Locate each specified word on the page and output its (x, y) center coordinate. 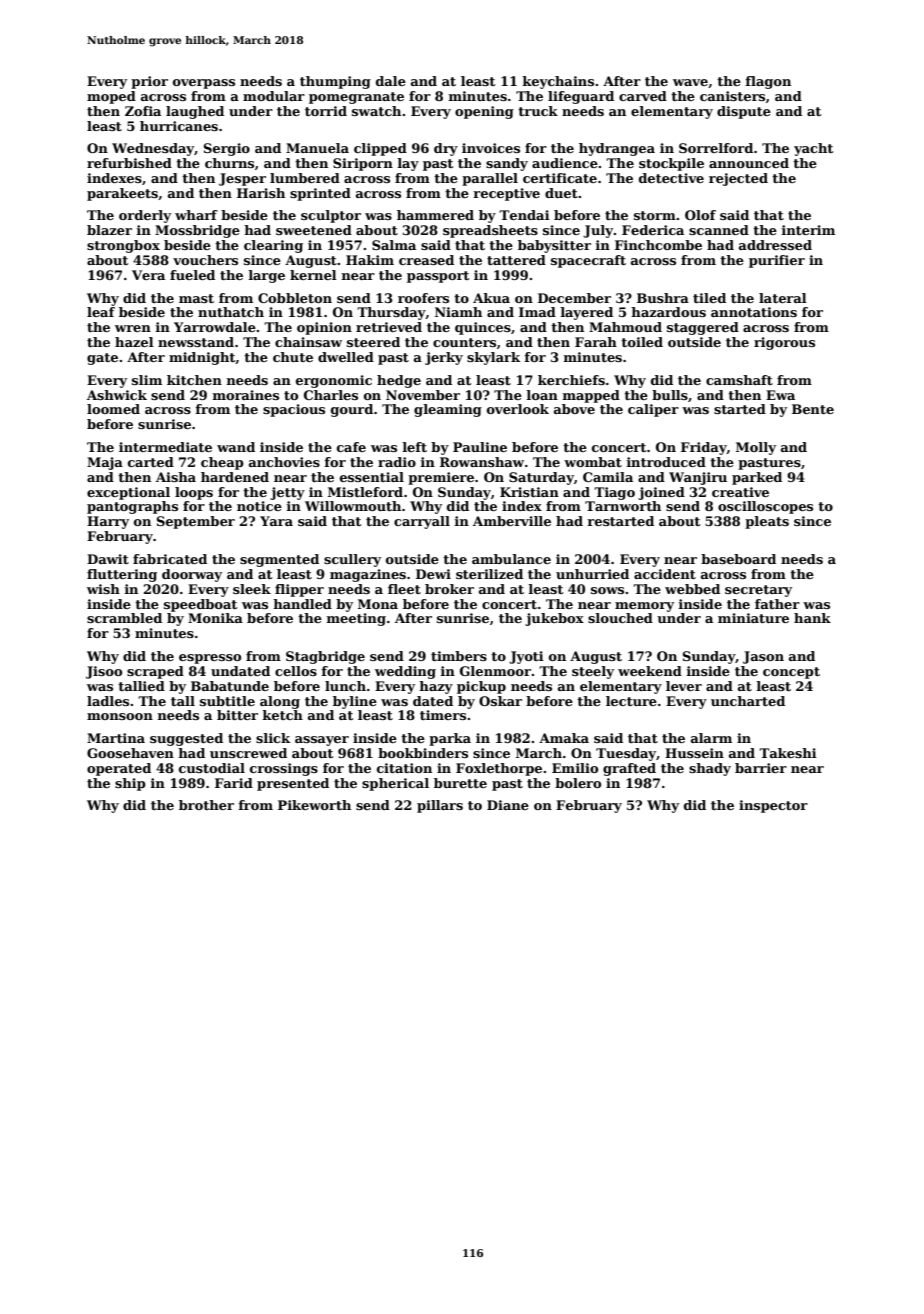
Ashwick (117, 395)
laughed (195, 112)
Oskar (500, 701)
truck (538, 111)
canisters (732, 96)
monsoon (120, 716)
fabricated (170, 559)
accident (665, 574)
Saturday (541, 478)
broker (449, 589)
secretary (758, 591)
